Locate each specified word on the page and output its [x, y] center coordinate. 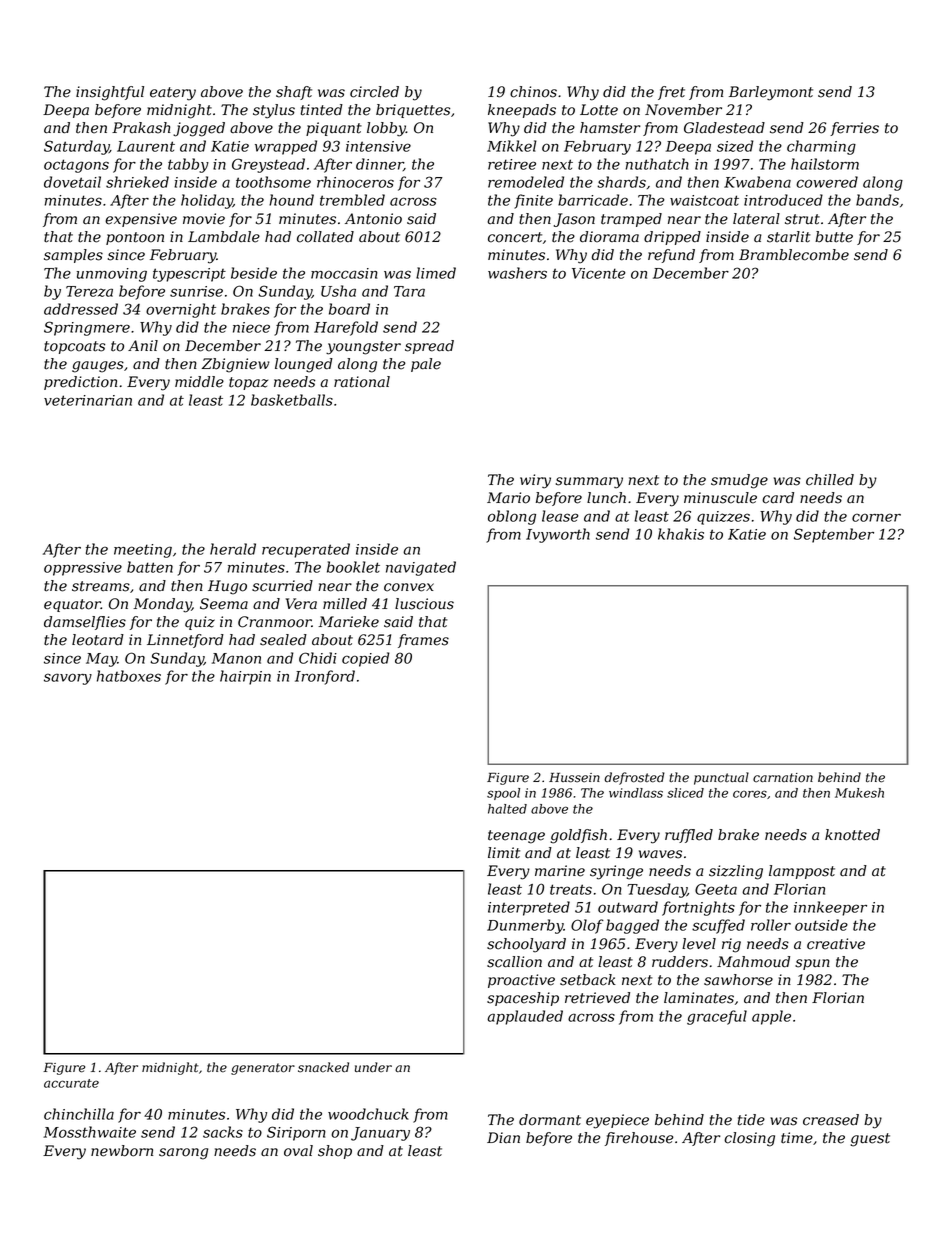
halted [507, 809]
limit [504, 853]
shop [335, 1152]
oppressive [83, 569]
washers [517, 273]
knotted [852, 835]
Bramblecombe [794, 255]
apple [771, 1017]
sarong [183, 1154]
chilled [830, 480]
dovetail [72, 182]
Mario [508, 498]
